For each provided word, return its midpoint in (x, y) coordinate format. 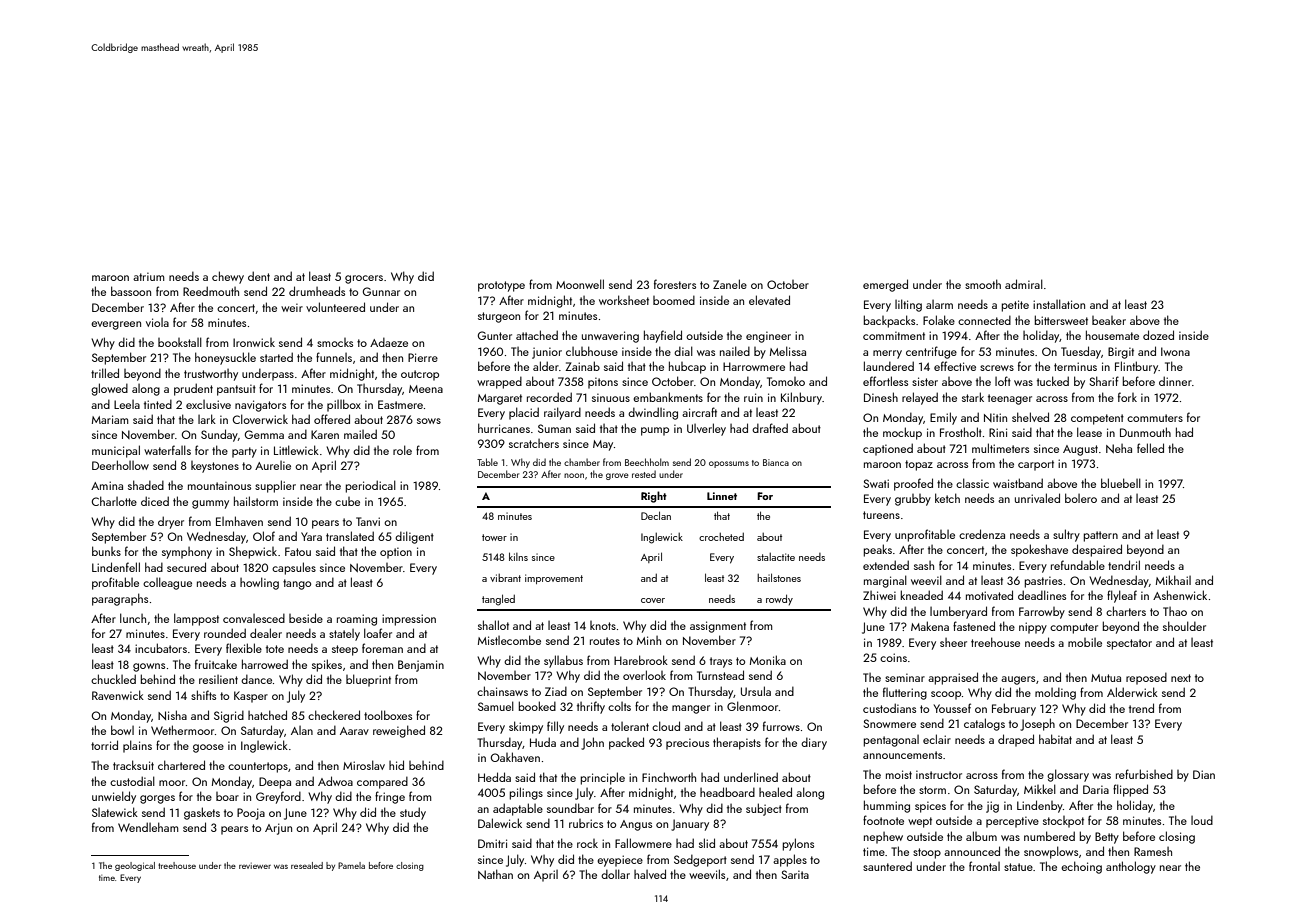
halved (650, 874)
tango (297, 584)
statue (1018, 867)
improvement (554, 579)
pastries (1043, 582)
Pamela (351, 865)
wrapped (499, 382)
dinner (1175, 381)
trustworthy (211, 375)
